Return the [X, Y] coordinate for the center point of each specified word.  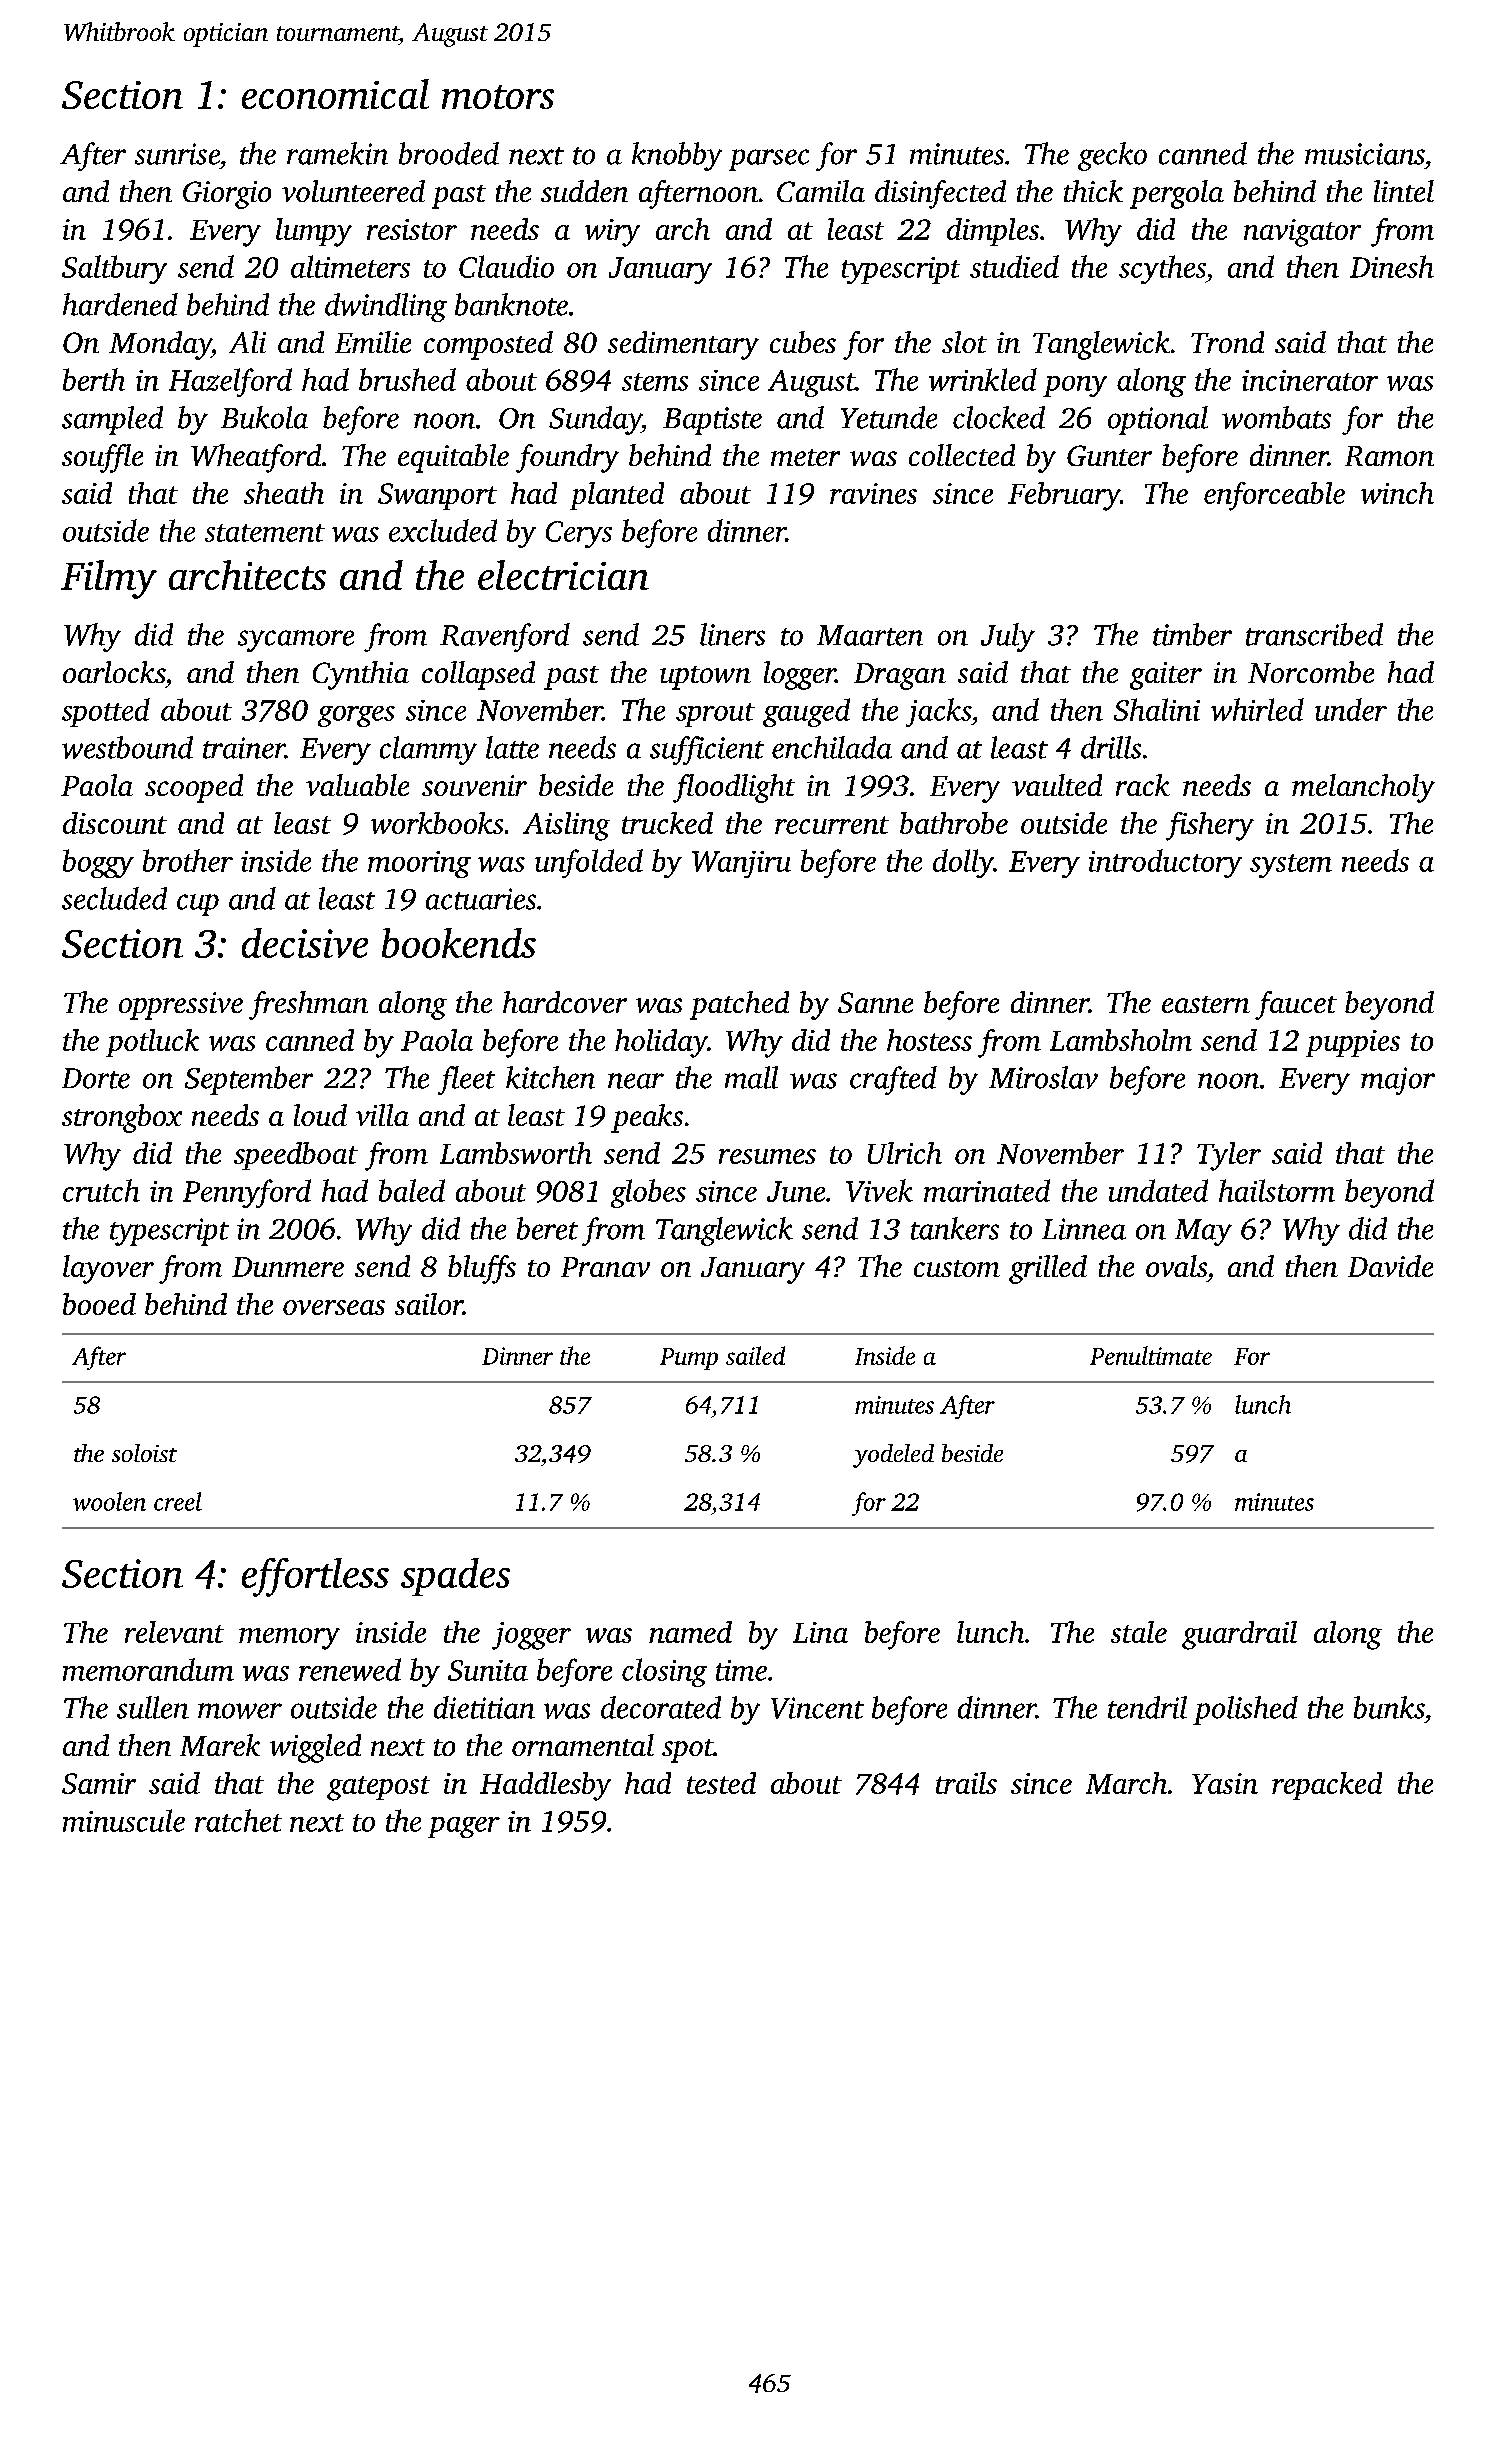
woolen [109, 1501]
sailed [755, 1355]
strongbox [122, 1118]
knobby [677, 156]
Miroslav [1043, 1077]
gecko [1112, 156]
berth [94, 379]
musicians [1365, 154]
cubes [803, 342]
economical [335, 94]
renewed [350, 1669]
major [1398, 1081]
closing [664, 1672]
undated [1158, 1190]
